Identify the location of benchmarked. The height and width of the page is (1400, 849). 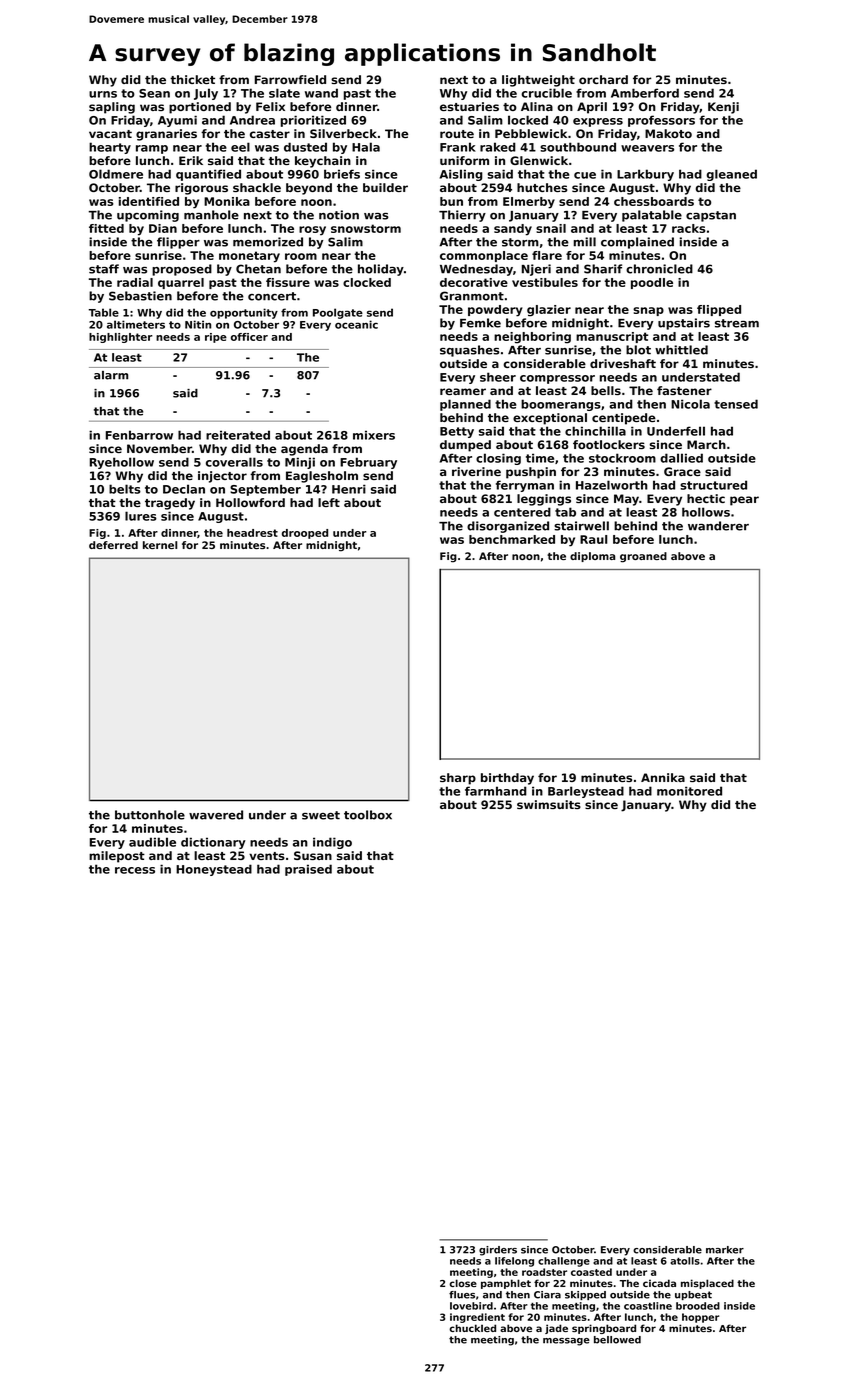
(512, 539).
